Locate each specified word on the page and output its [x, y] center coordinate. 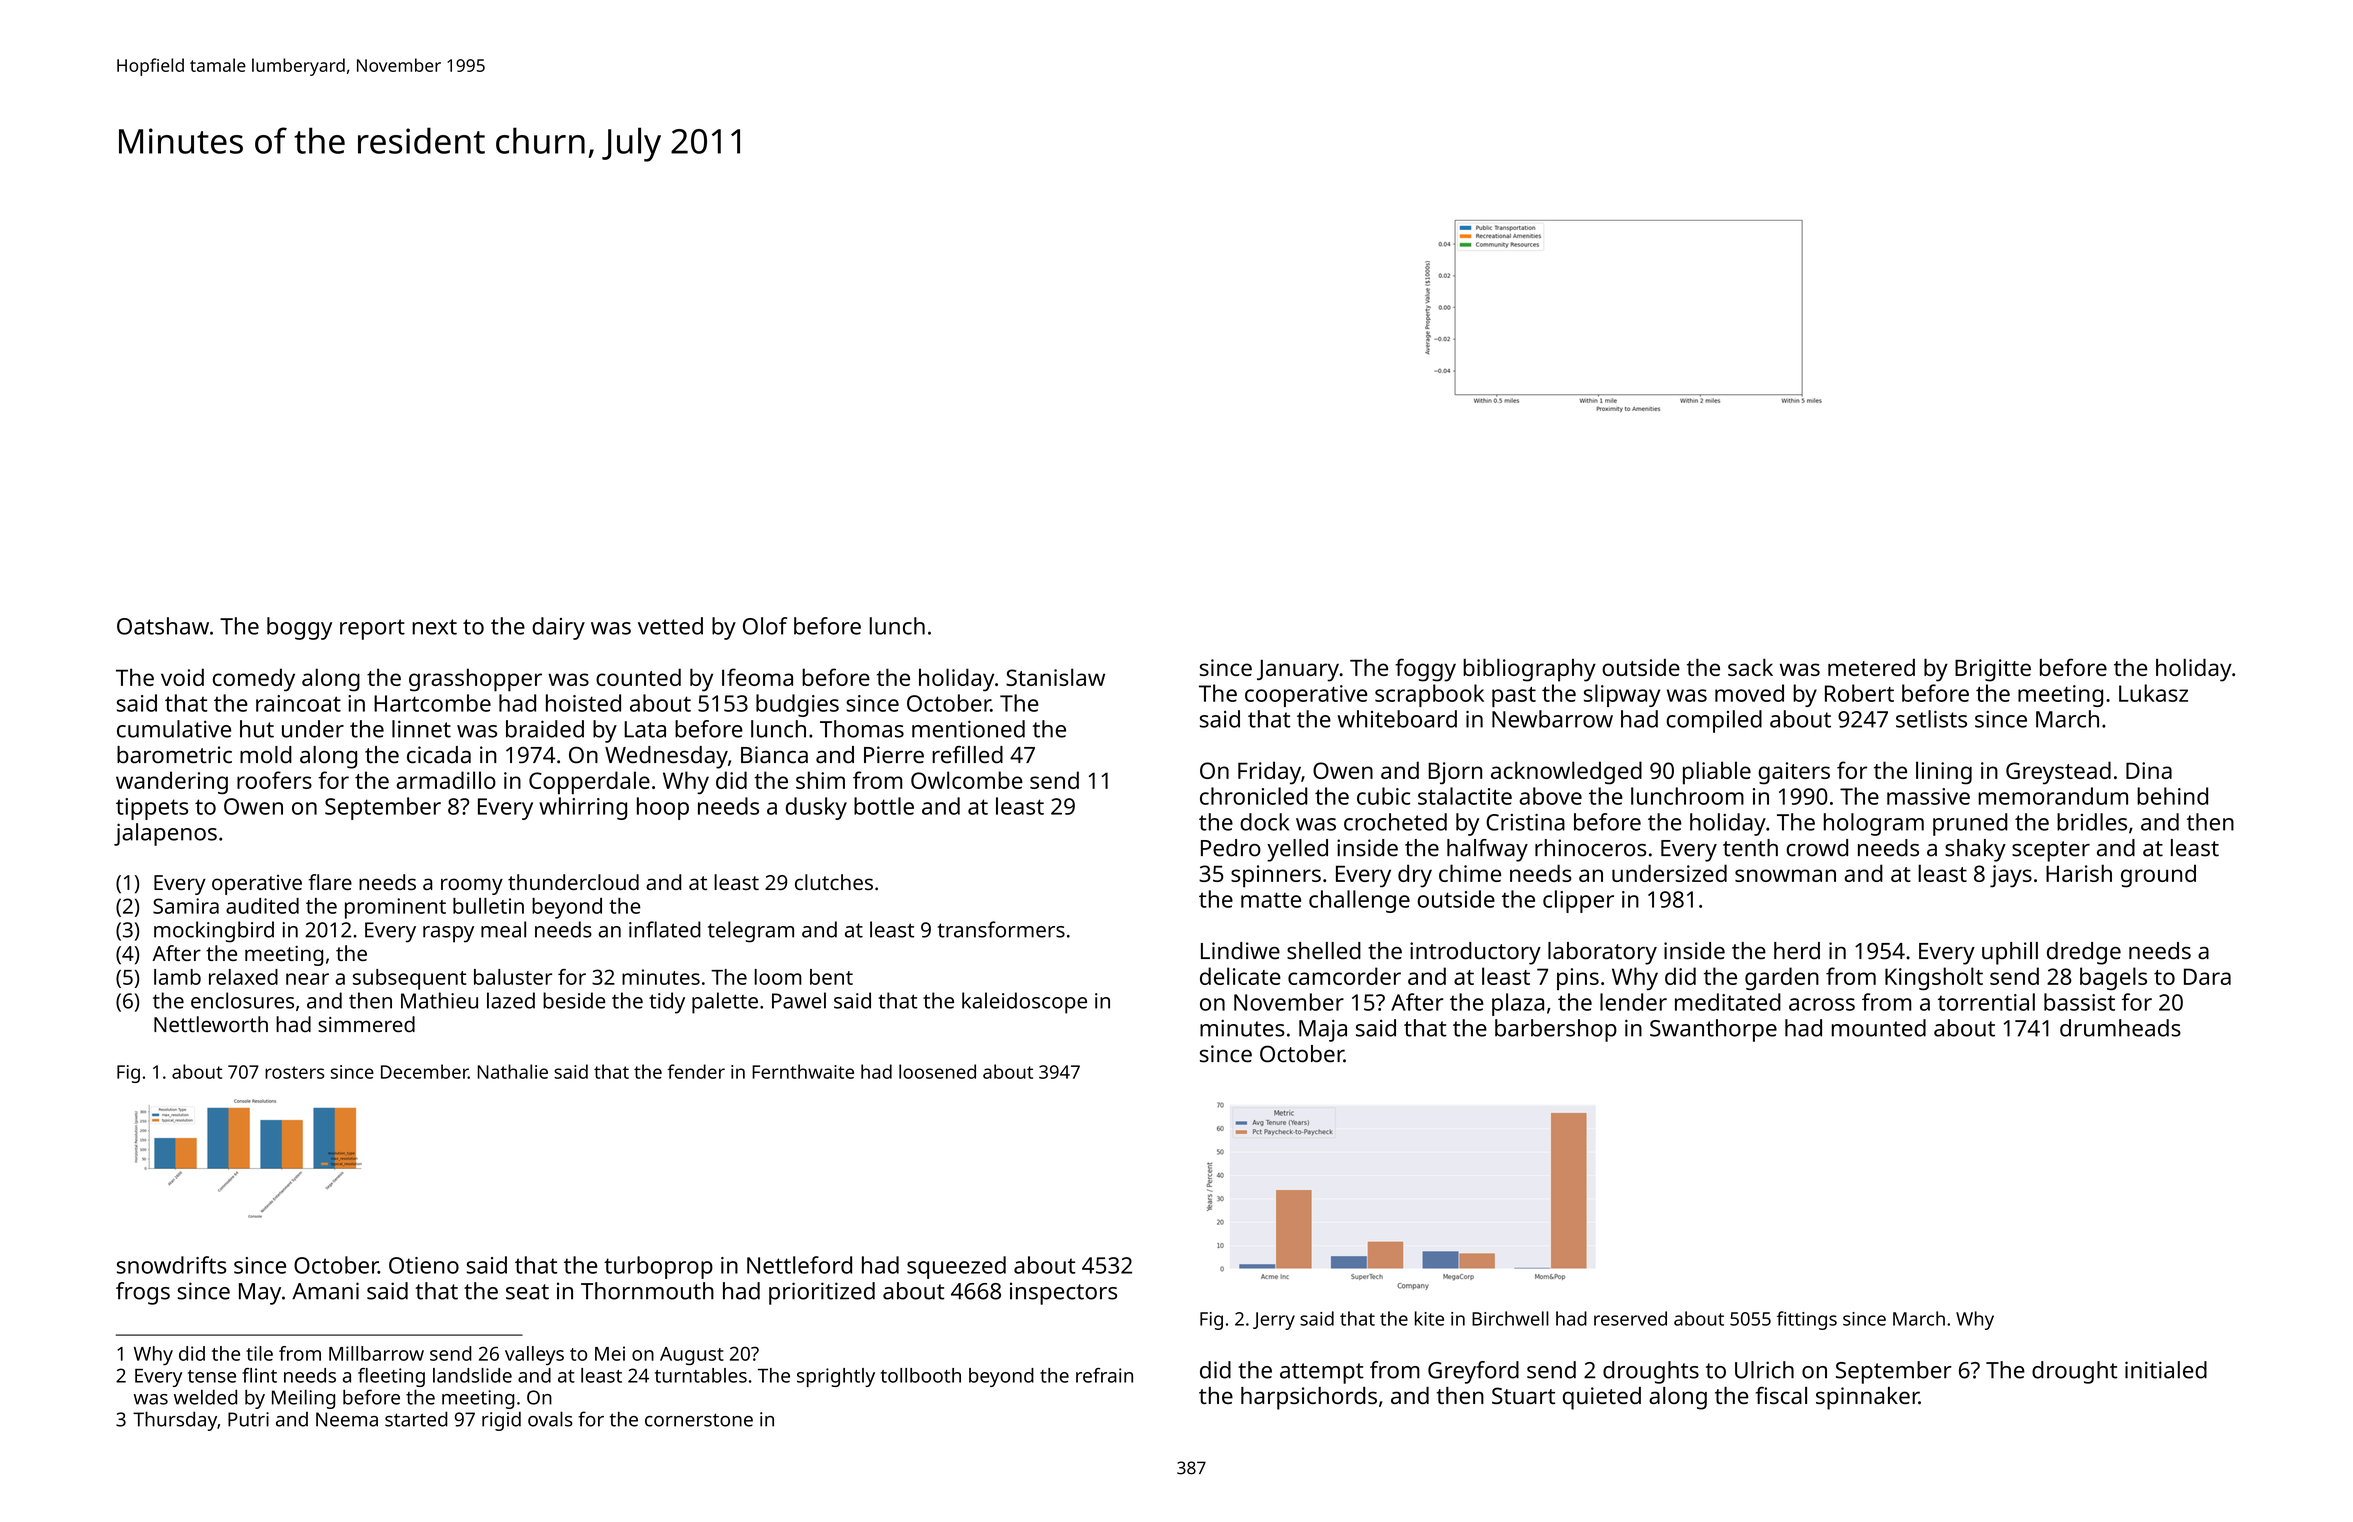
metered [1871, 667]
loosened [937, 1071]
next [434, 627]
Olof [765, 626]
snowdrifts [171, 1265]
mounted [1879, 1028]
